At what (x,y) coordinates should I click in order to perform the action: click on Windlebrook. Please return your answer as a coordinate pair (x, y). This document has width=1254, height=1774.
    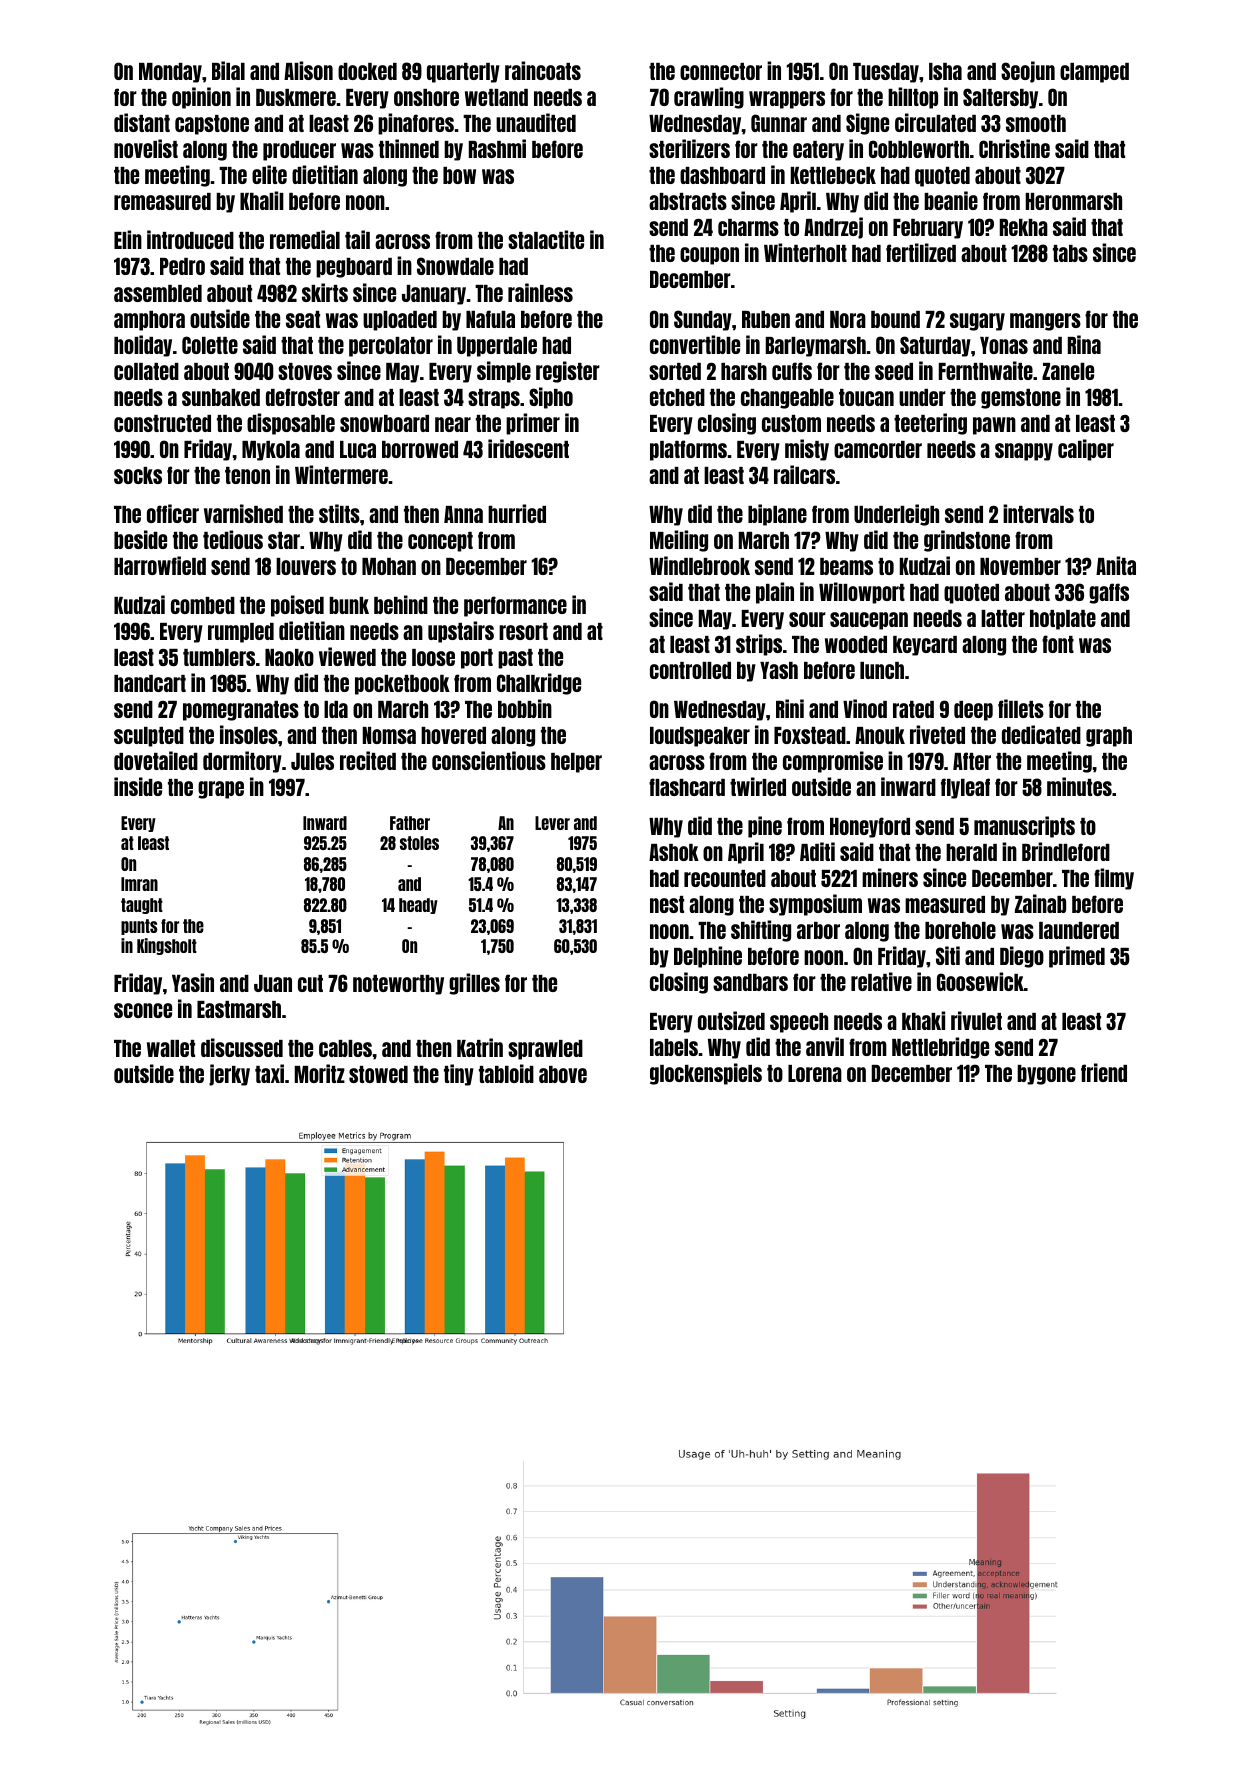
    Looking at the image, I should click on (699, 565).
